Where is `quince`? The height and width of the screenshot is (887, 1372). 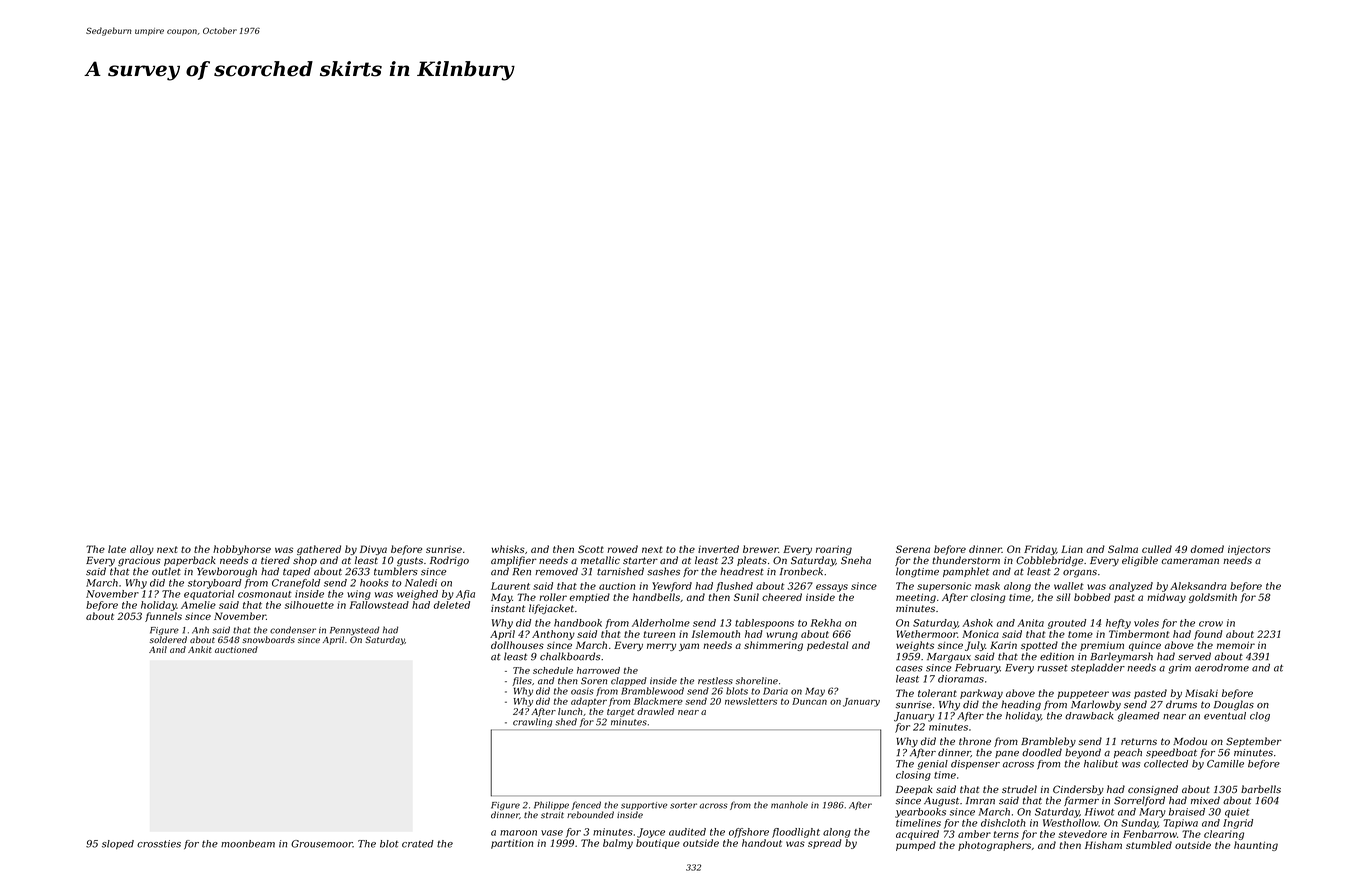 quince is located at coordinates (1145, 646).
